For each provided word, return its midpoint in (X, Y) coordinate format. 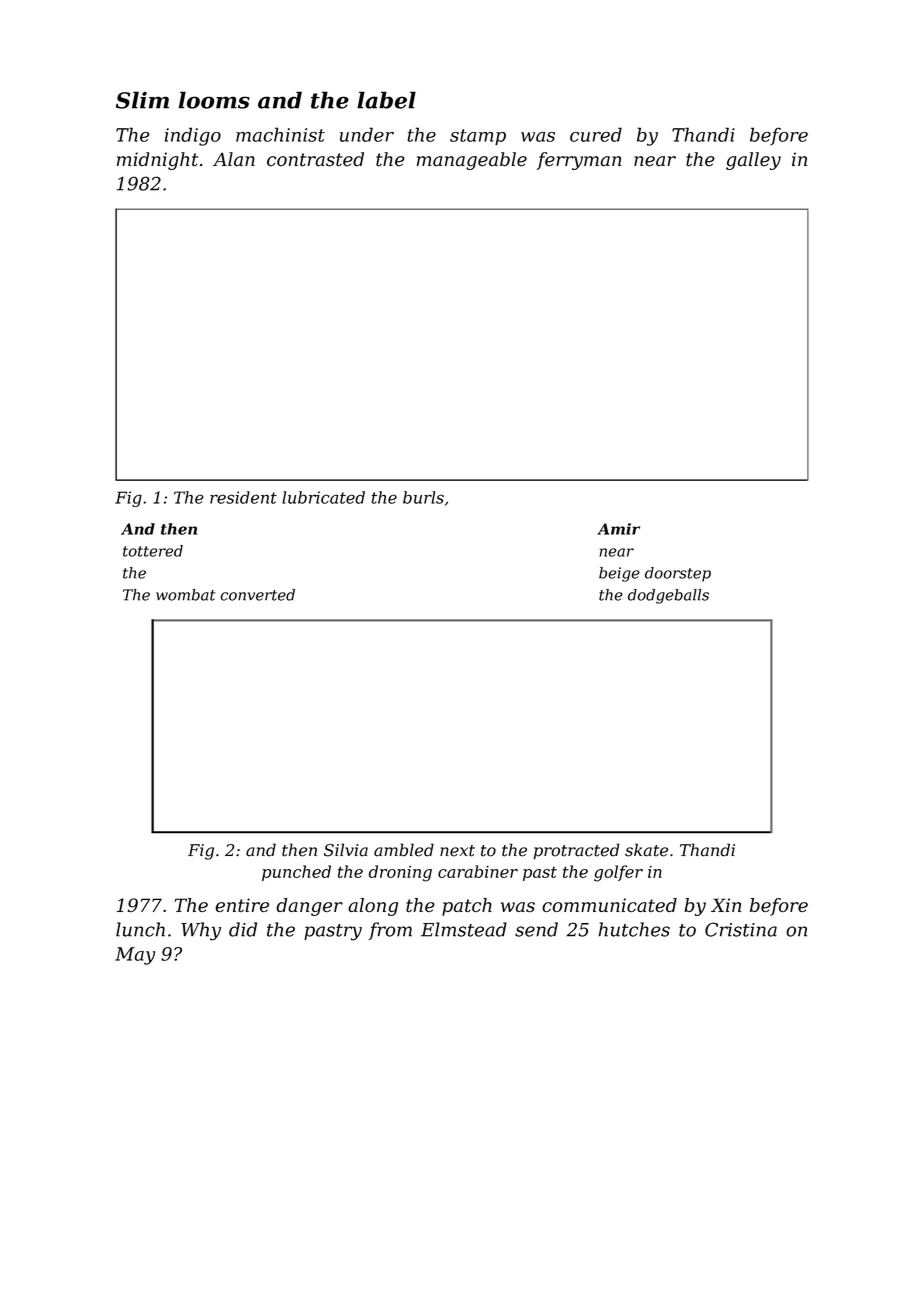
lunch (140, 929)
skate (646, 850)
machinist (280, 134)
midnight (157, 161)
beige (619, 574)
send (536, 929)
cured (596, 134)
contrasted (315, 159)
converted (257, 595)
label (386, 100)
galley (753, 161)
